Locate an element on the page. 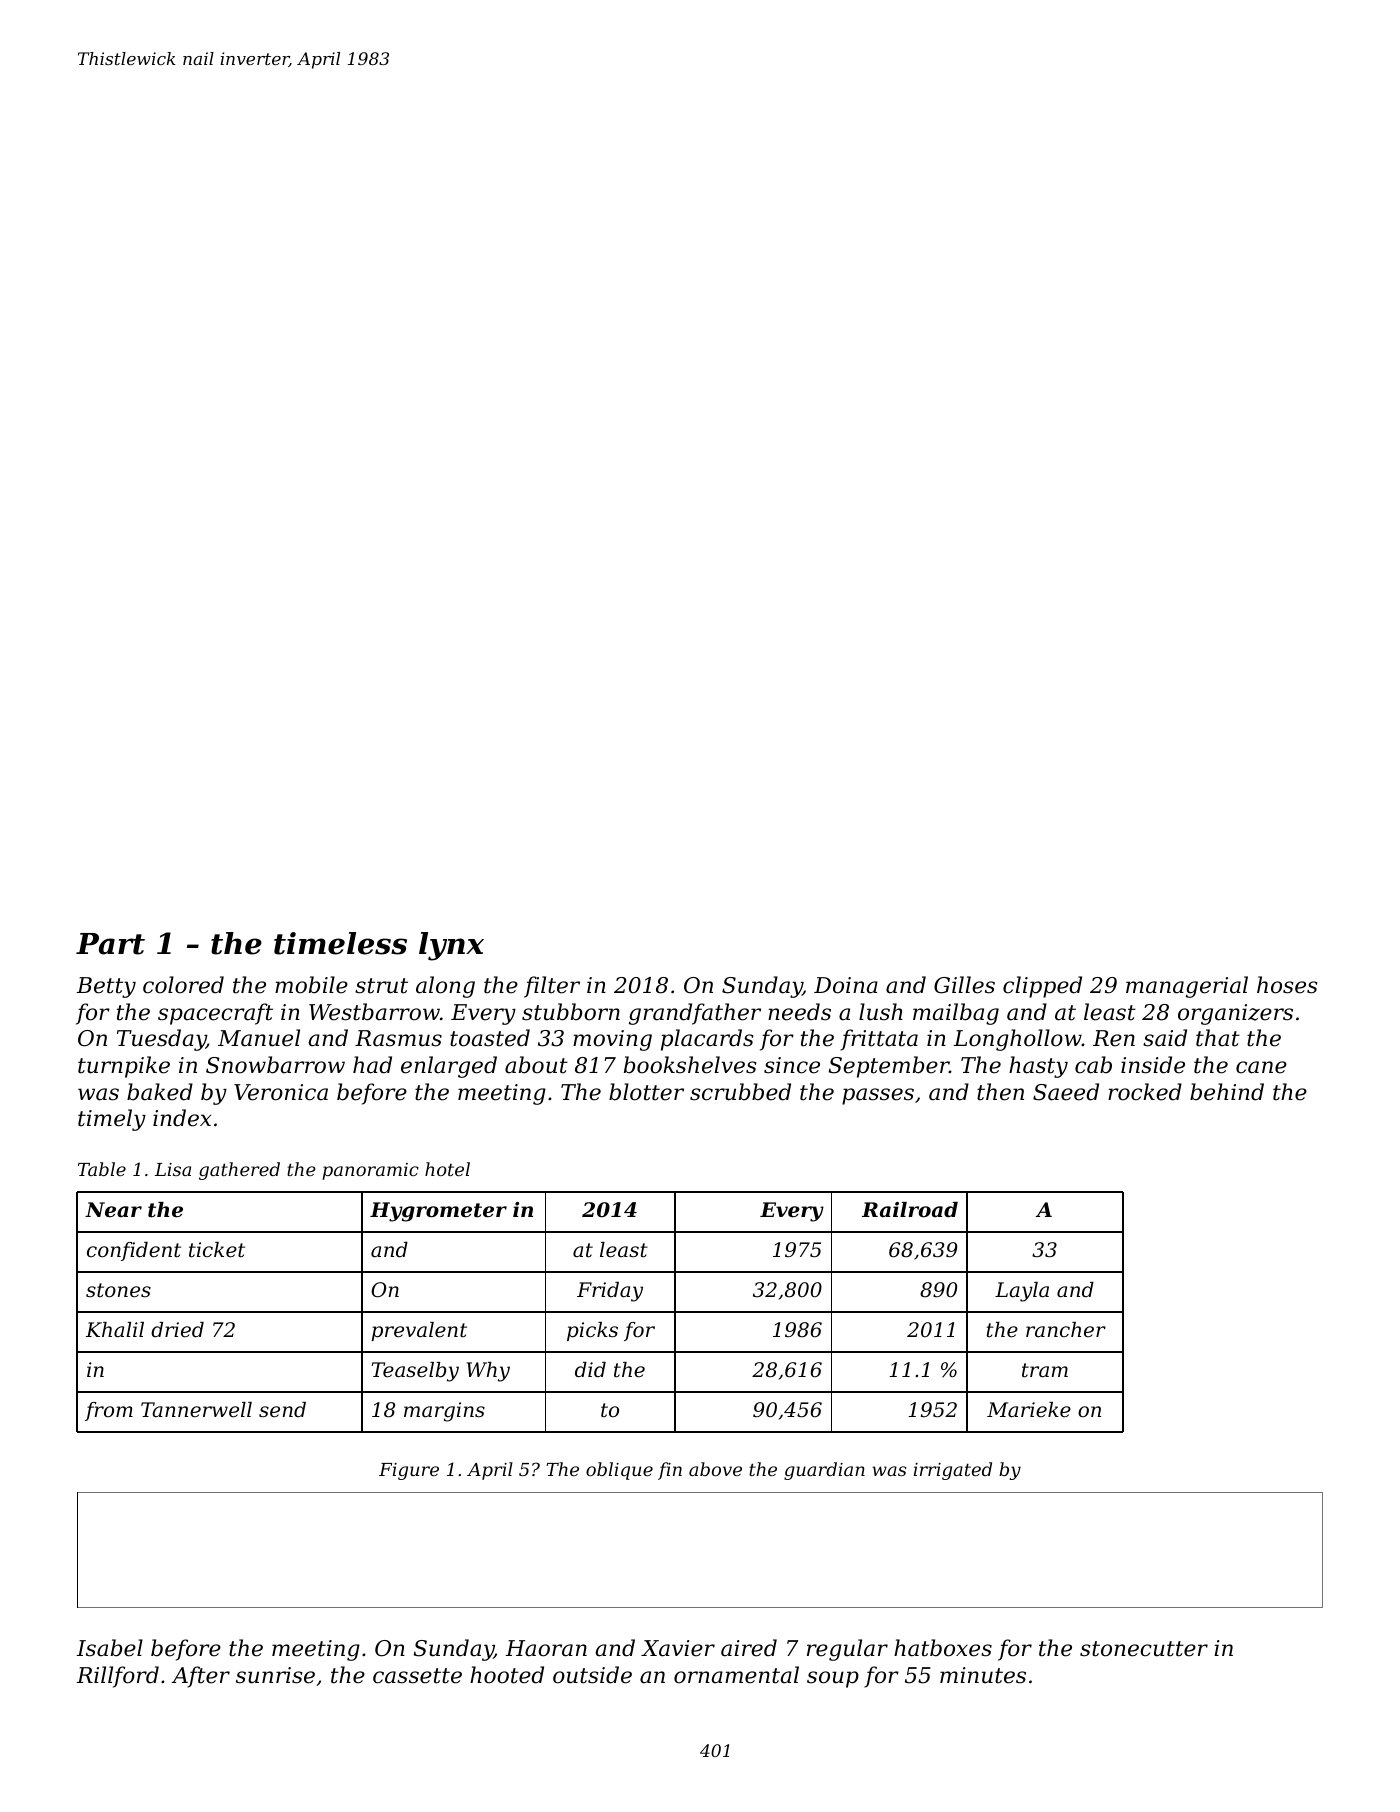 This document has height=1812, width=1400. Gilles is located at coordinates (964, 985).
